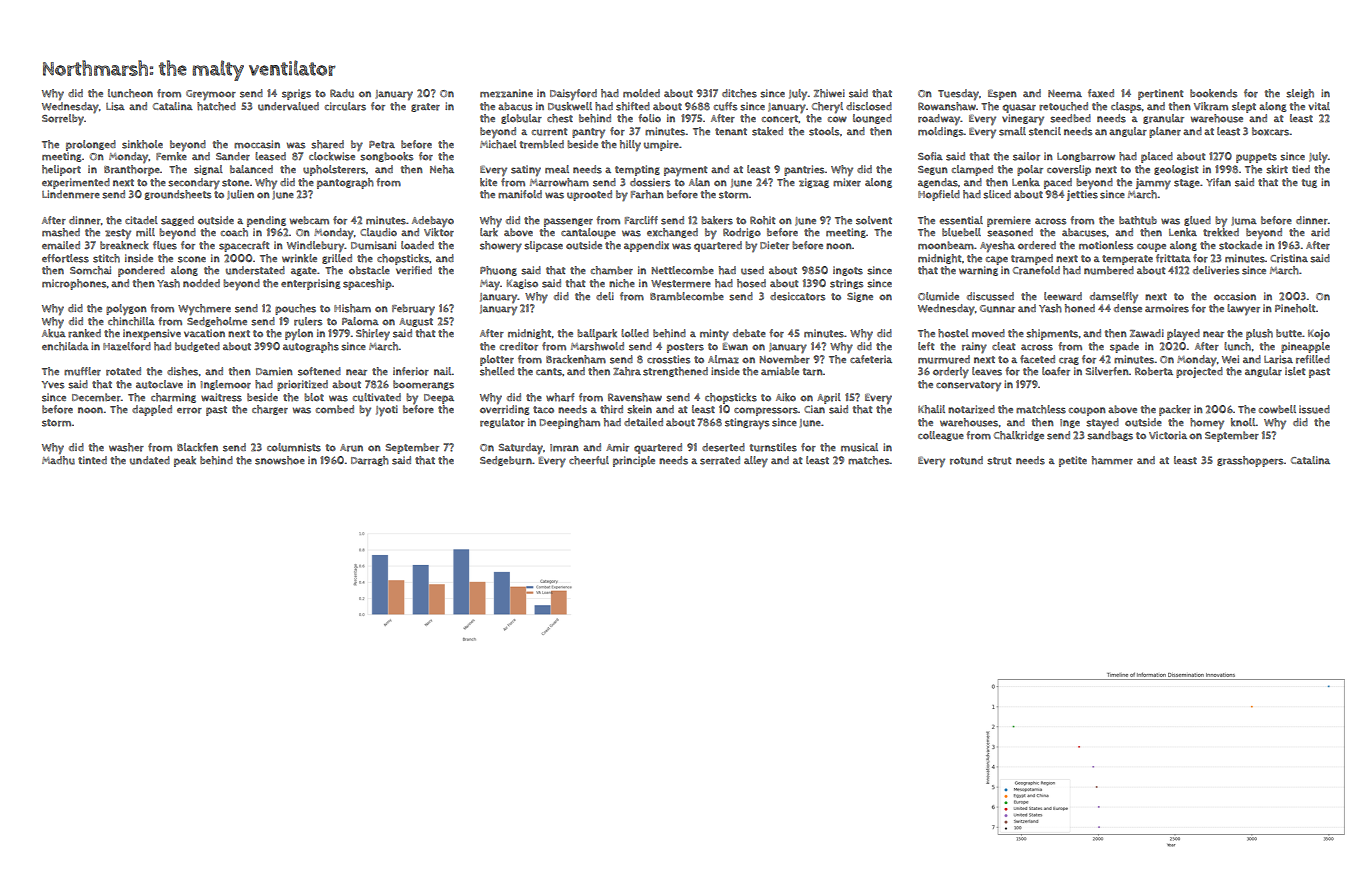 Image resolution: width=1372 pixels, height=887 pixels. I want to click on sprigs, so click(296, 94).
